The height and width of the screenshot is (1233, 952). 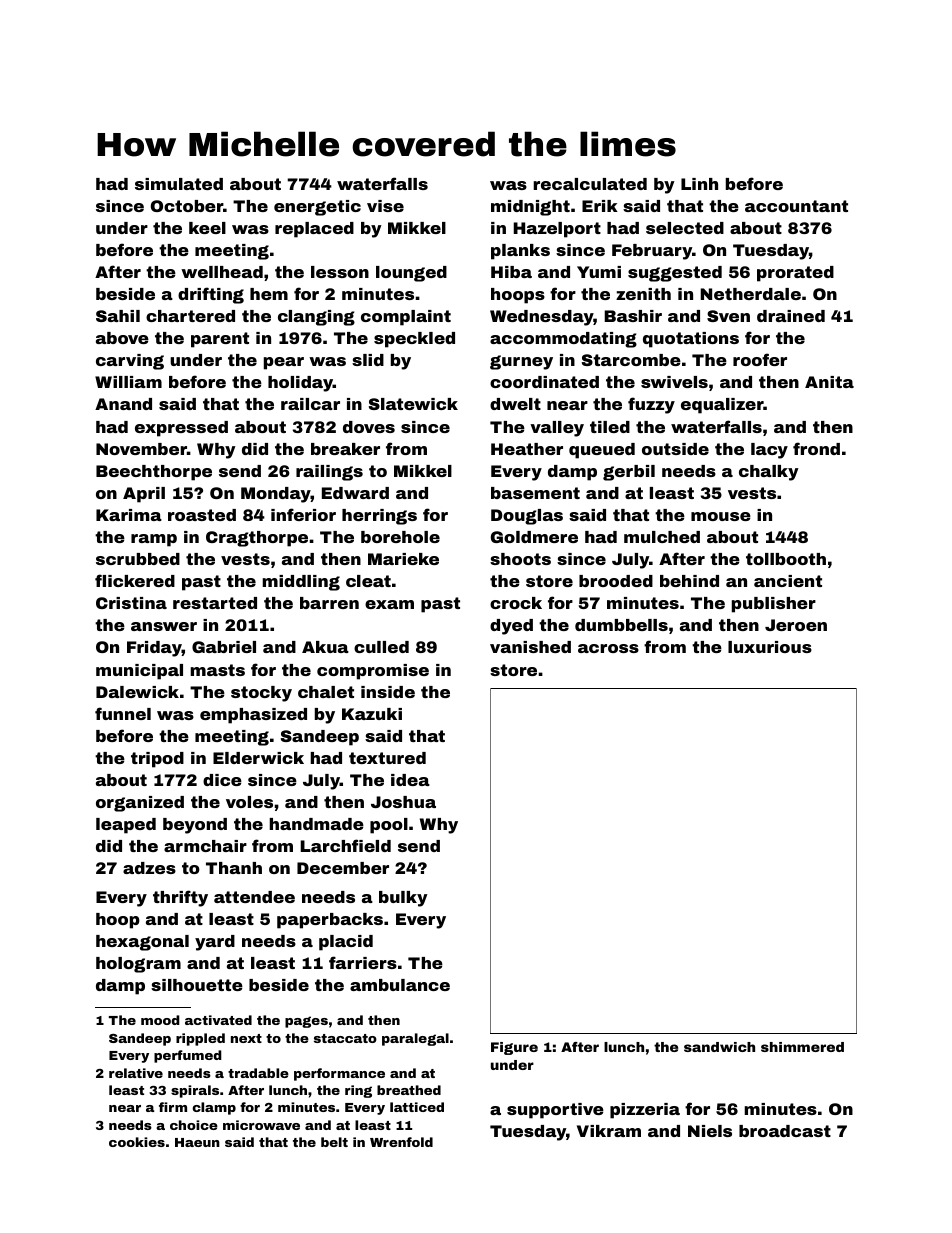 I want to click on cookies, so click(x=137, y=1142).
